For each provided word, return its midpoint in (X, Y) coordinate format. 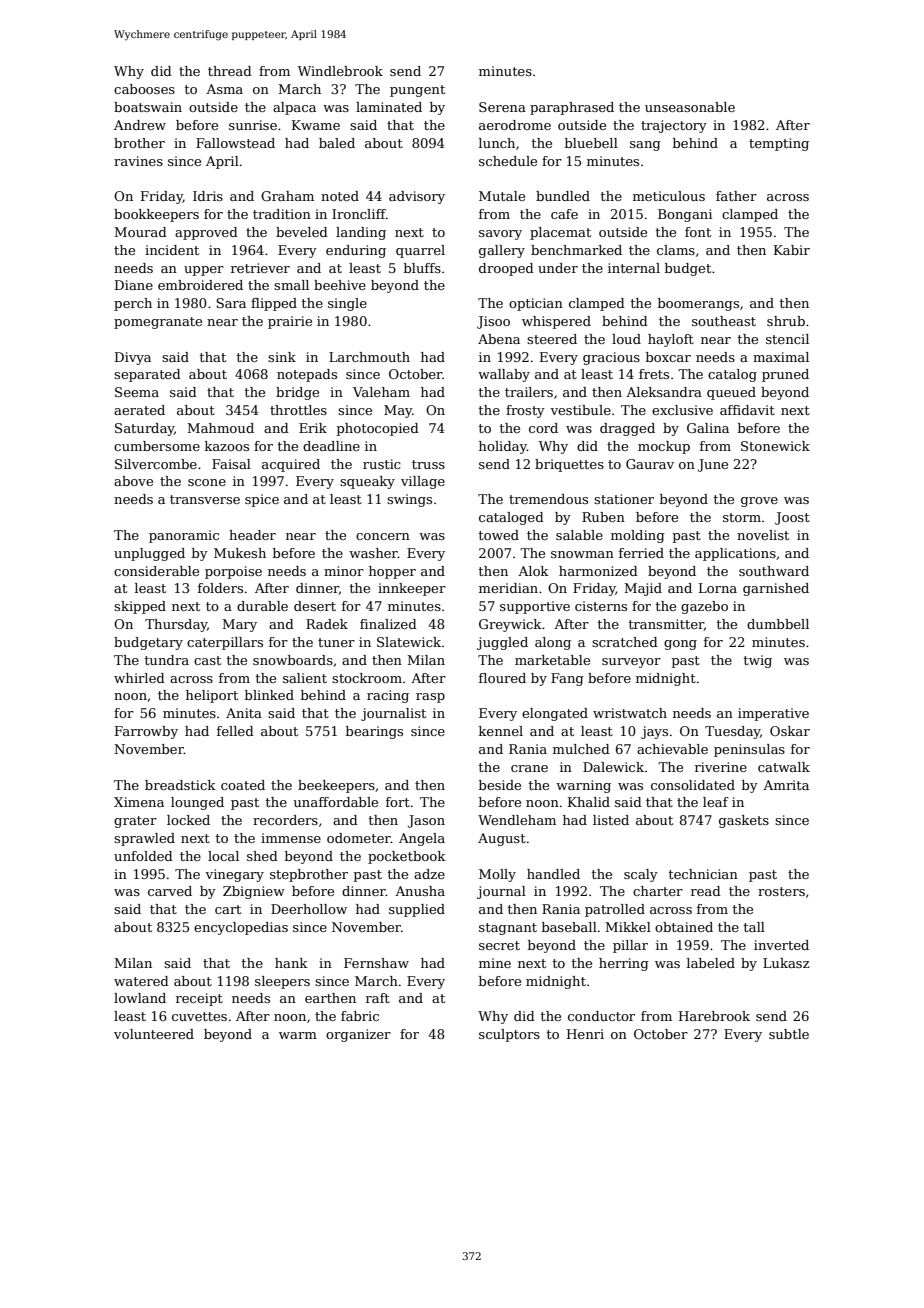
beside (500, 785)
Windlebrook (340, 71)
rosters (781, 891)
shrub (786, 321)
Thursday (176, 625)
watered (141, 981)
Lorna (718, 588)
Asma (224, 89)
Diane (134, 285)
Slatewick (409, 642)
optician (536, 304)
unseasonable (690, 107)
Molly (497, 875)
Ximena (139, 802)
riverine (721, 767)
